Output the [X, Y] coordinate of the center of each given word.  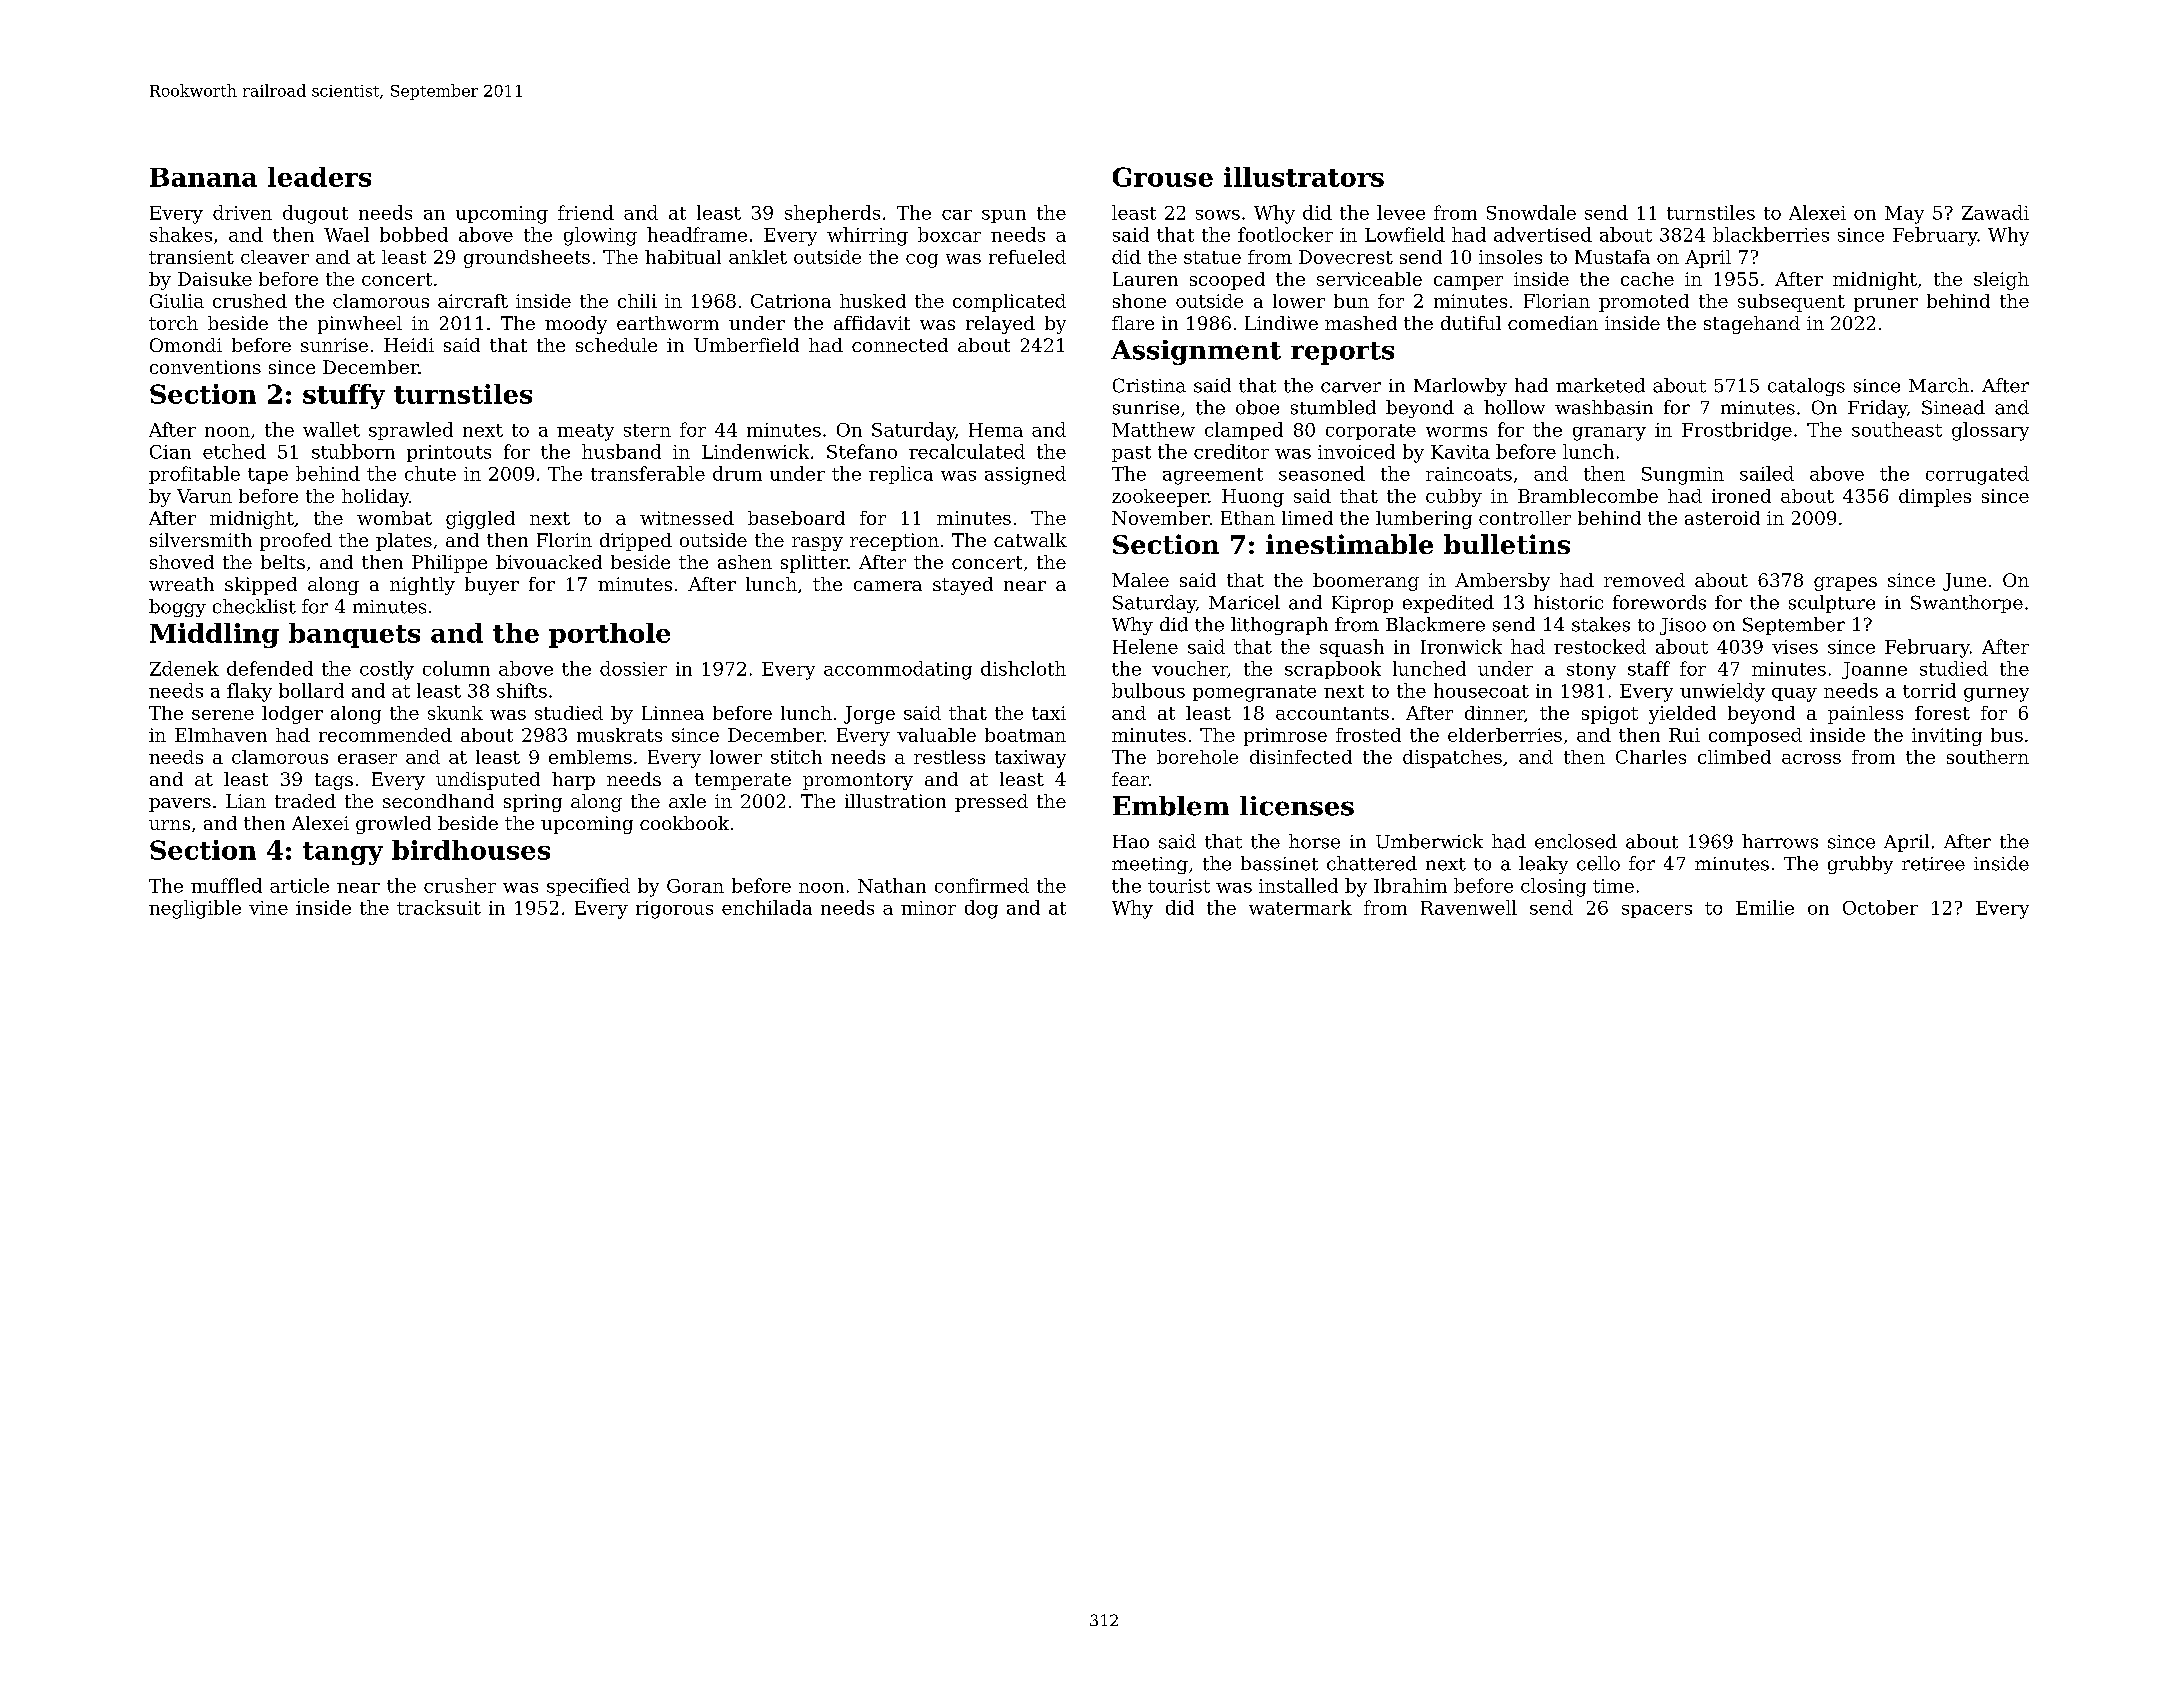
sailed [1767, 473]
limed [1307, 518]
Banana [203, 177]
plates [404, 542]
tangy [343, 853]
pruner [1886, 305]
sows [1218, 215]
